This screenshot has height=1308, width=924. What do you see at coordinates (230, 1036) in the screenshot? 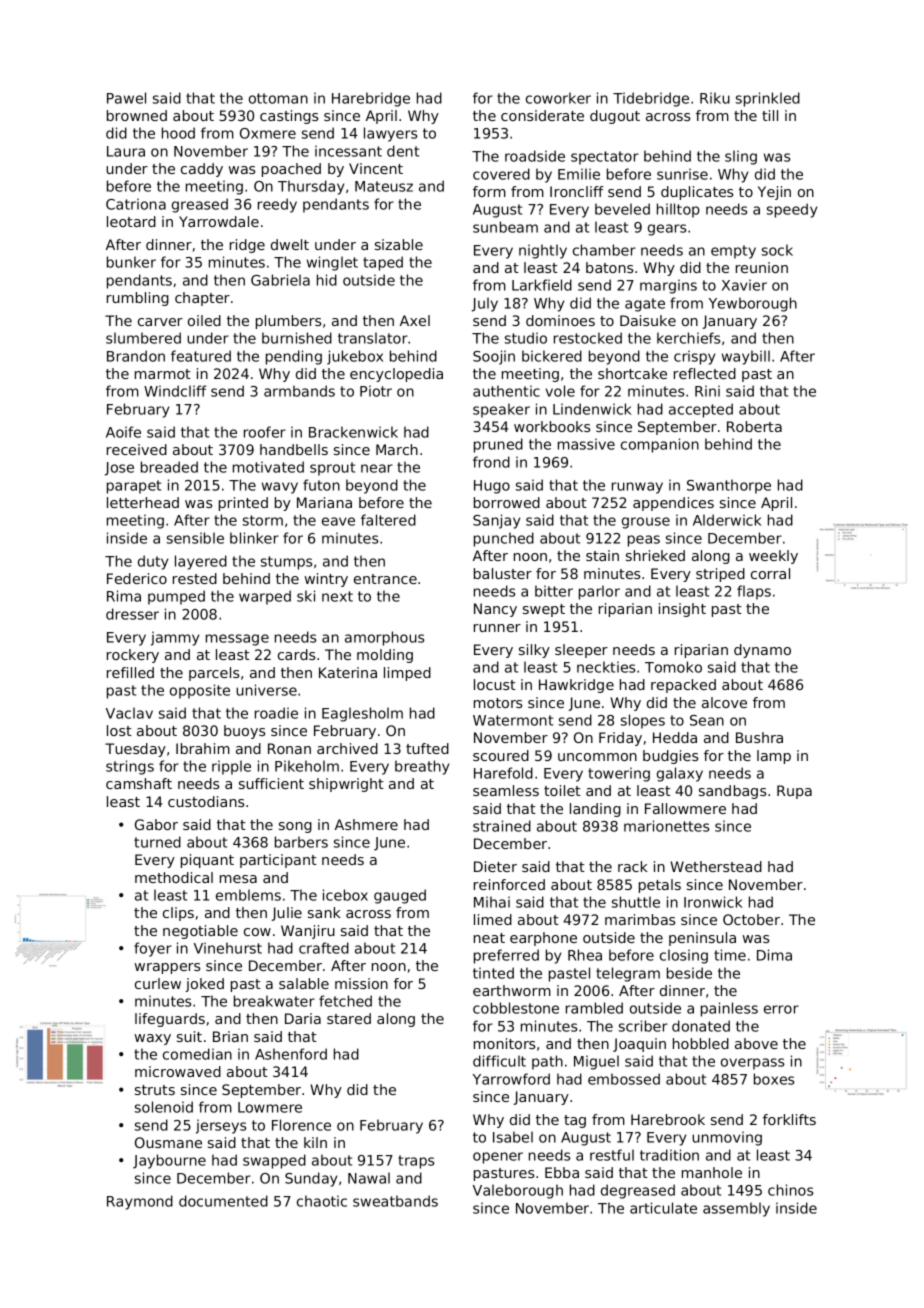
I see `Brian` at bounding box center [230, 1036].
